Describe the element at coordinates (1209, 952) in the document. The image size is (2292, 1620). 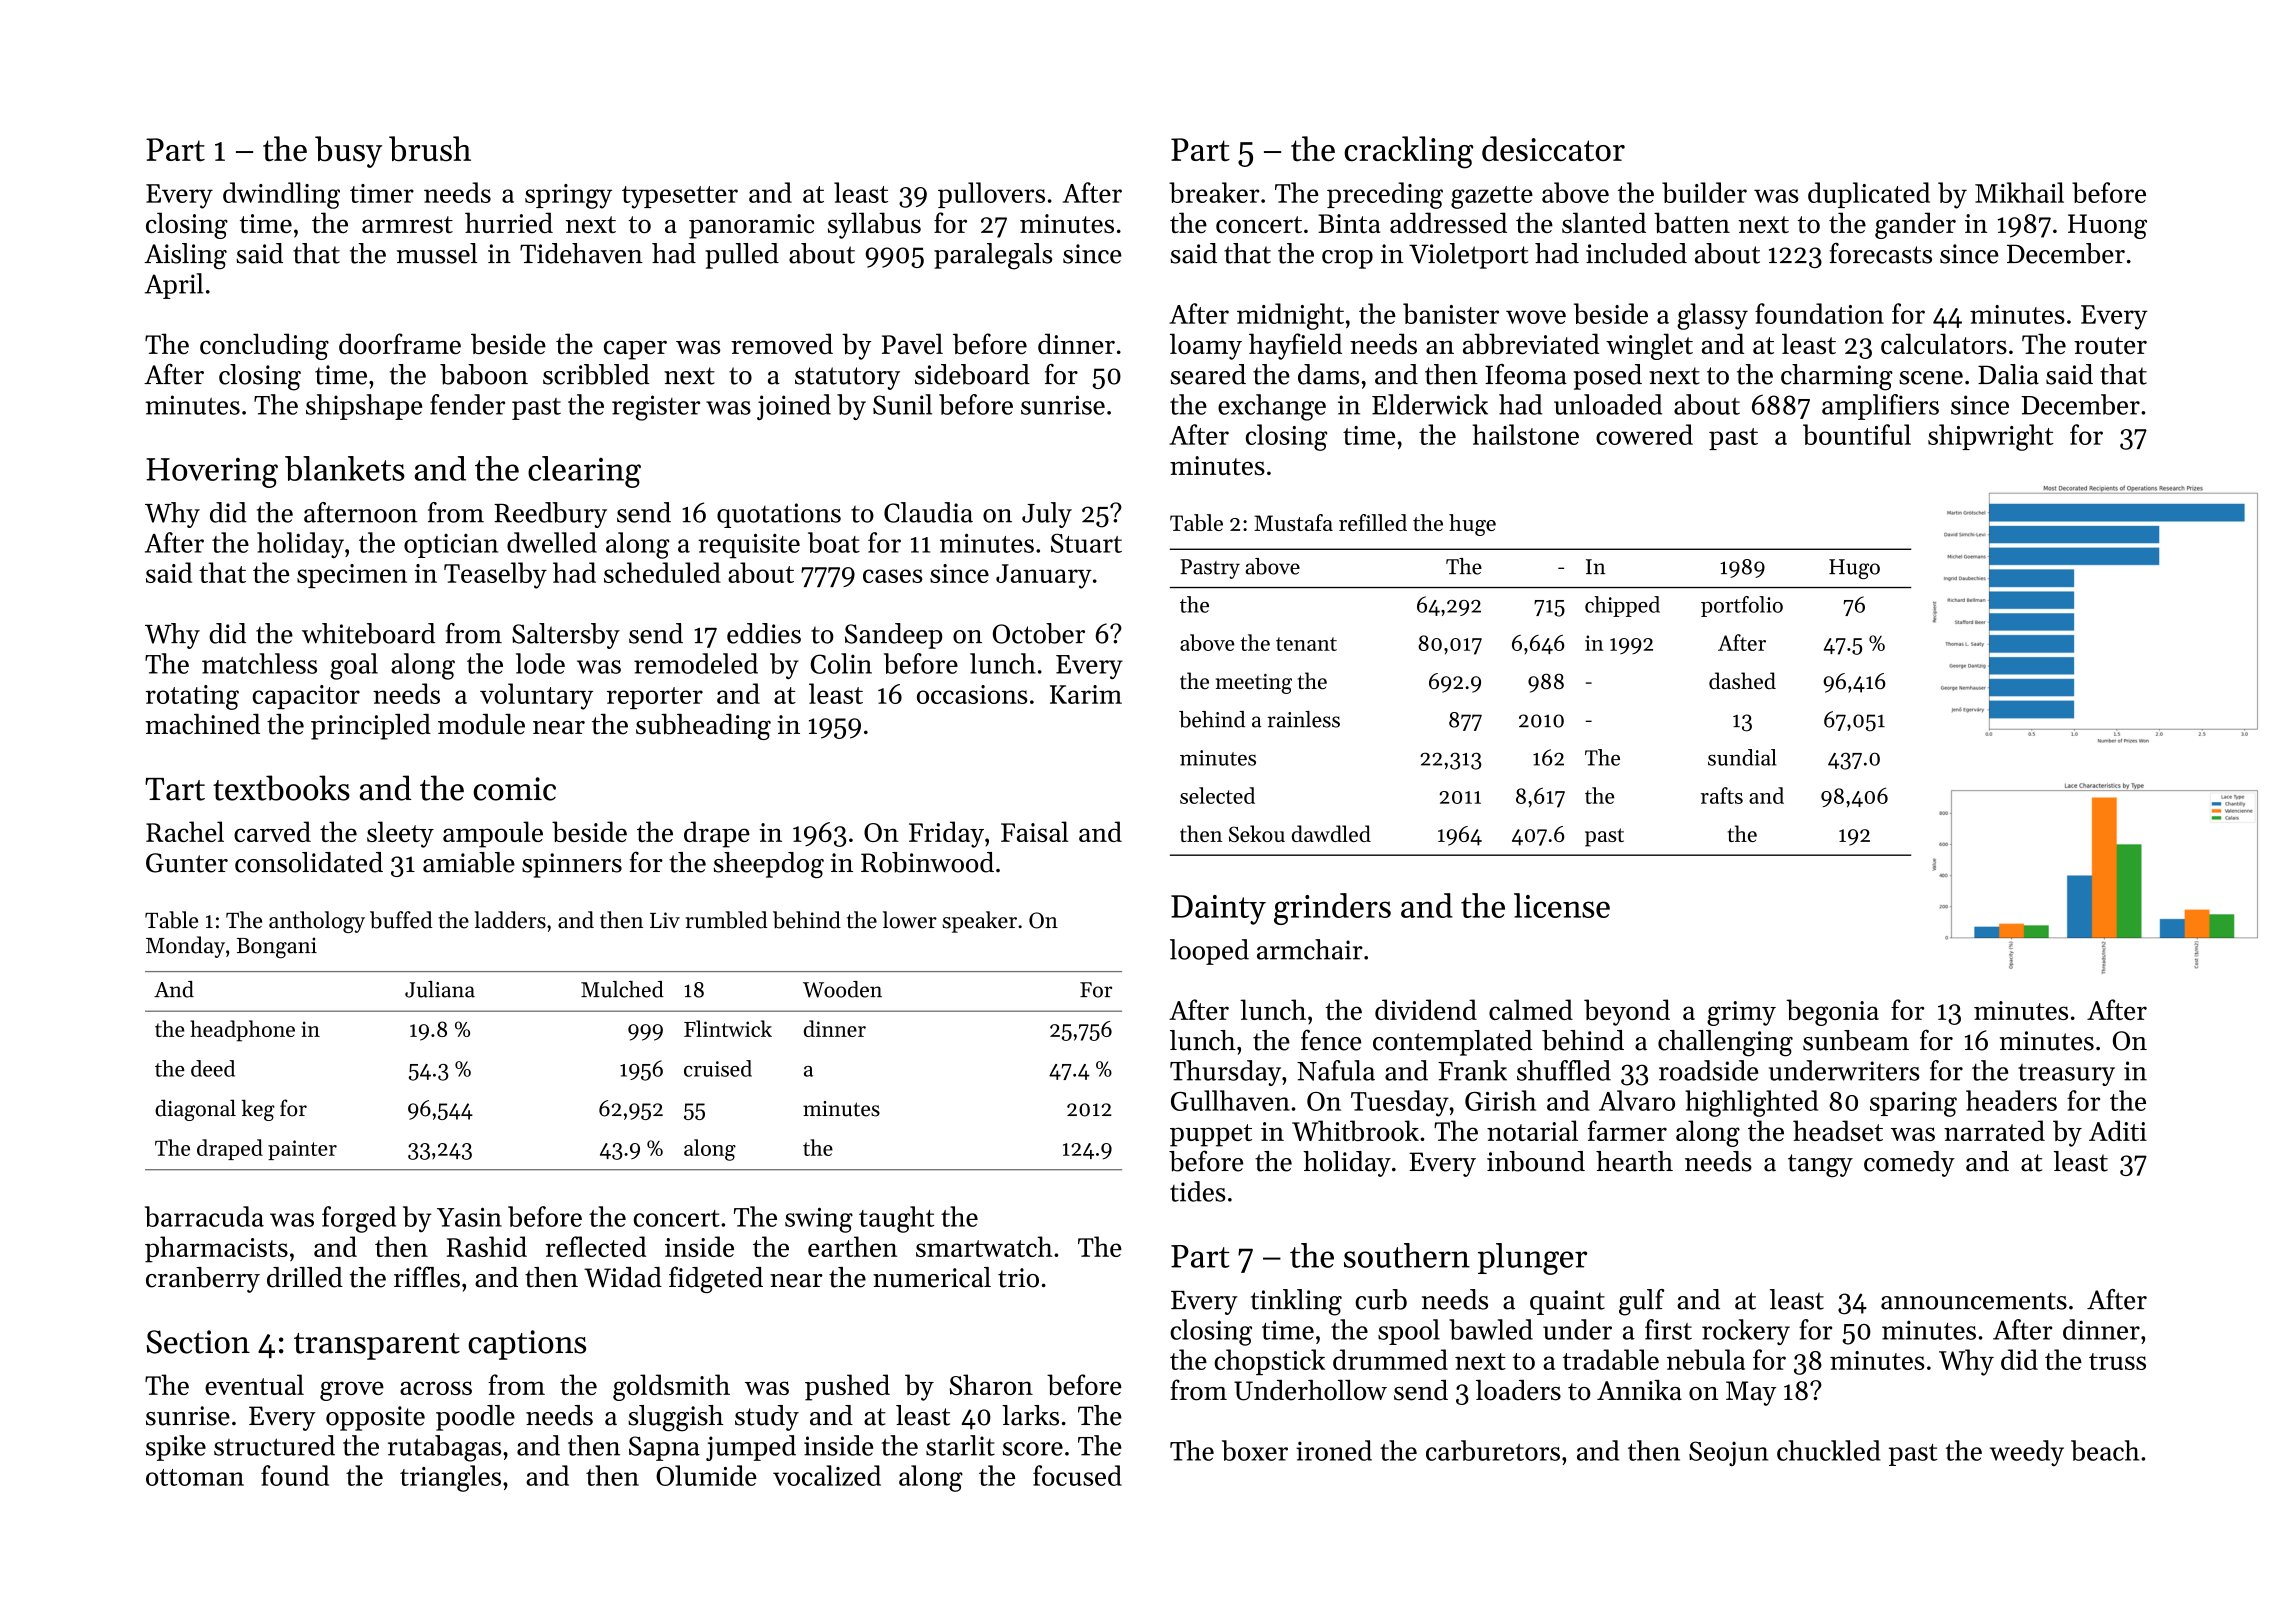
I see `looped` at that location.
